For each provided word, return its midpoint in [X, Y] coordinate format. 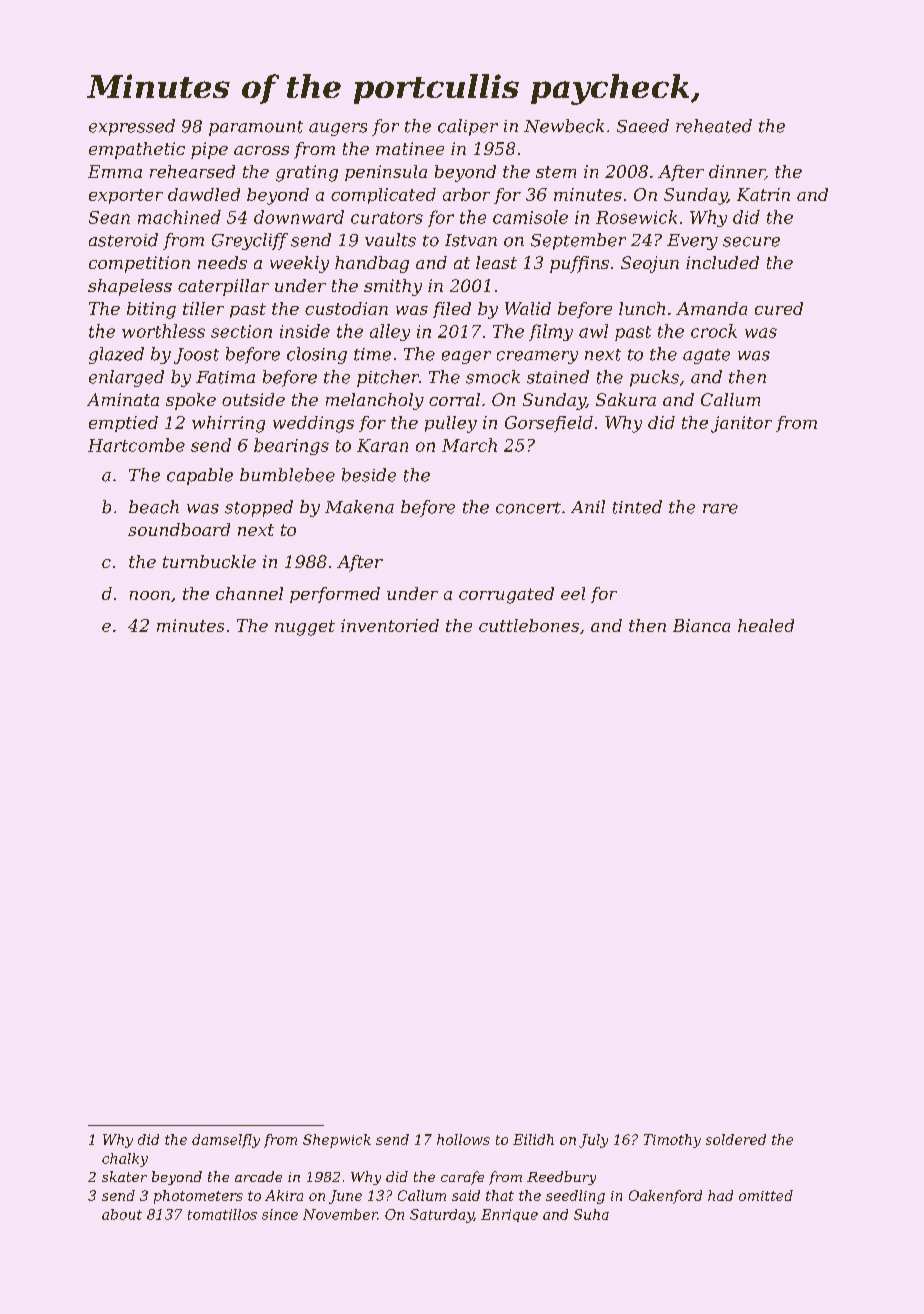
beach [154, 507]
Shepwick [337, 1141]
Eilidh [533, 1139]
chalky [125, 1160]
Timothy [672, 1141]
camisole [530, 217]
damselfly [226, 1141]
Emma [115, 171]
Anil [588, 506]
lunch [642, 308]
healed [766, 625]
